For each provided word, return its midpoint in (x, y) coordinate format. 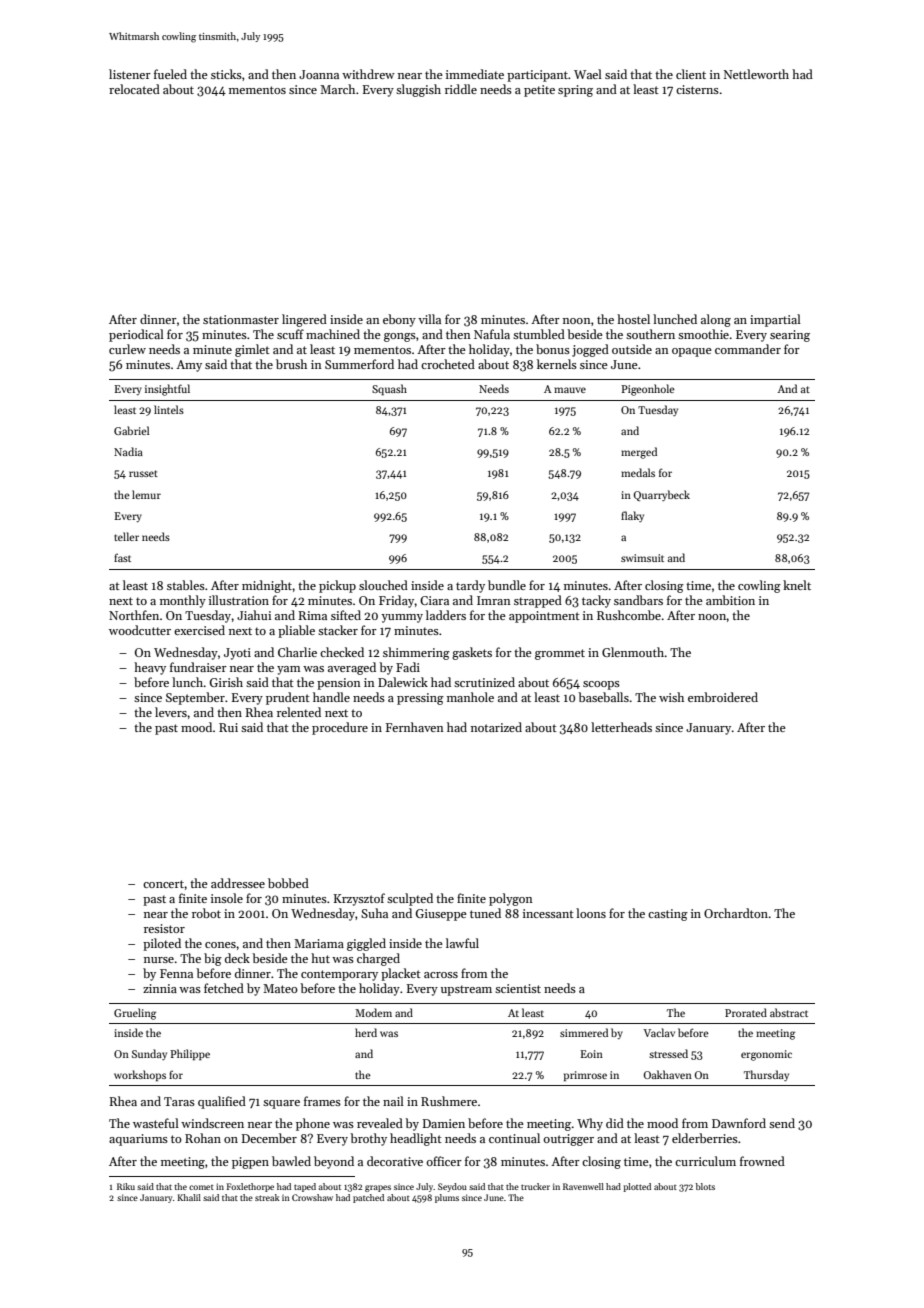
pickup (337, 586)
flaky (632, 516)
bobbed (288, 883)
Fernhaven (415, 727)
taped (305, 1187)
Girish (226, 682)
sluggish (418, 90)
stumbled (539, 334)
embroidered (723, 697)
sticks (226, 74)
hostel (633, 319)
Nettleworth (756, 74)
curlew (127, 349)
